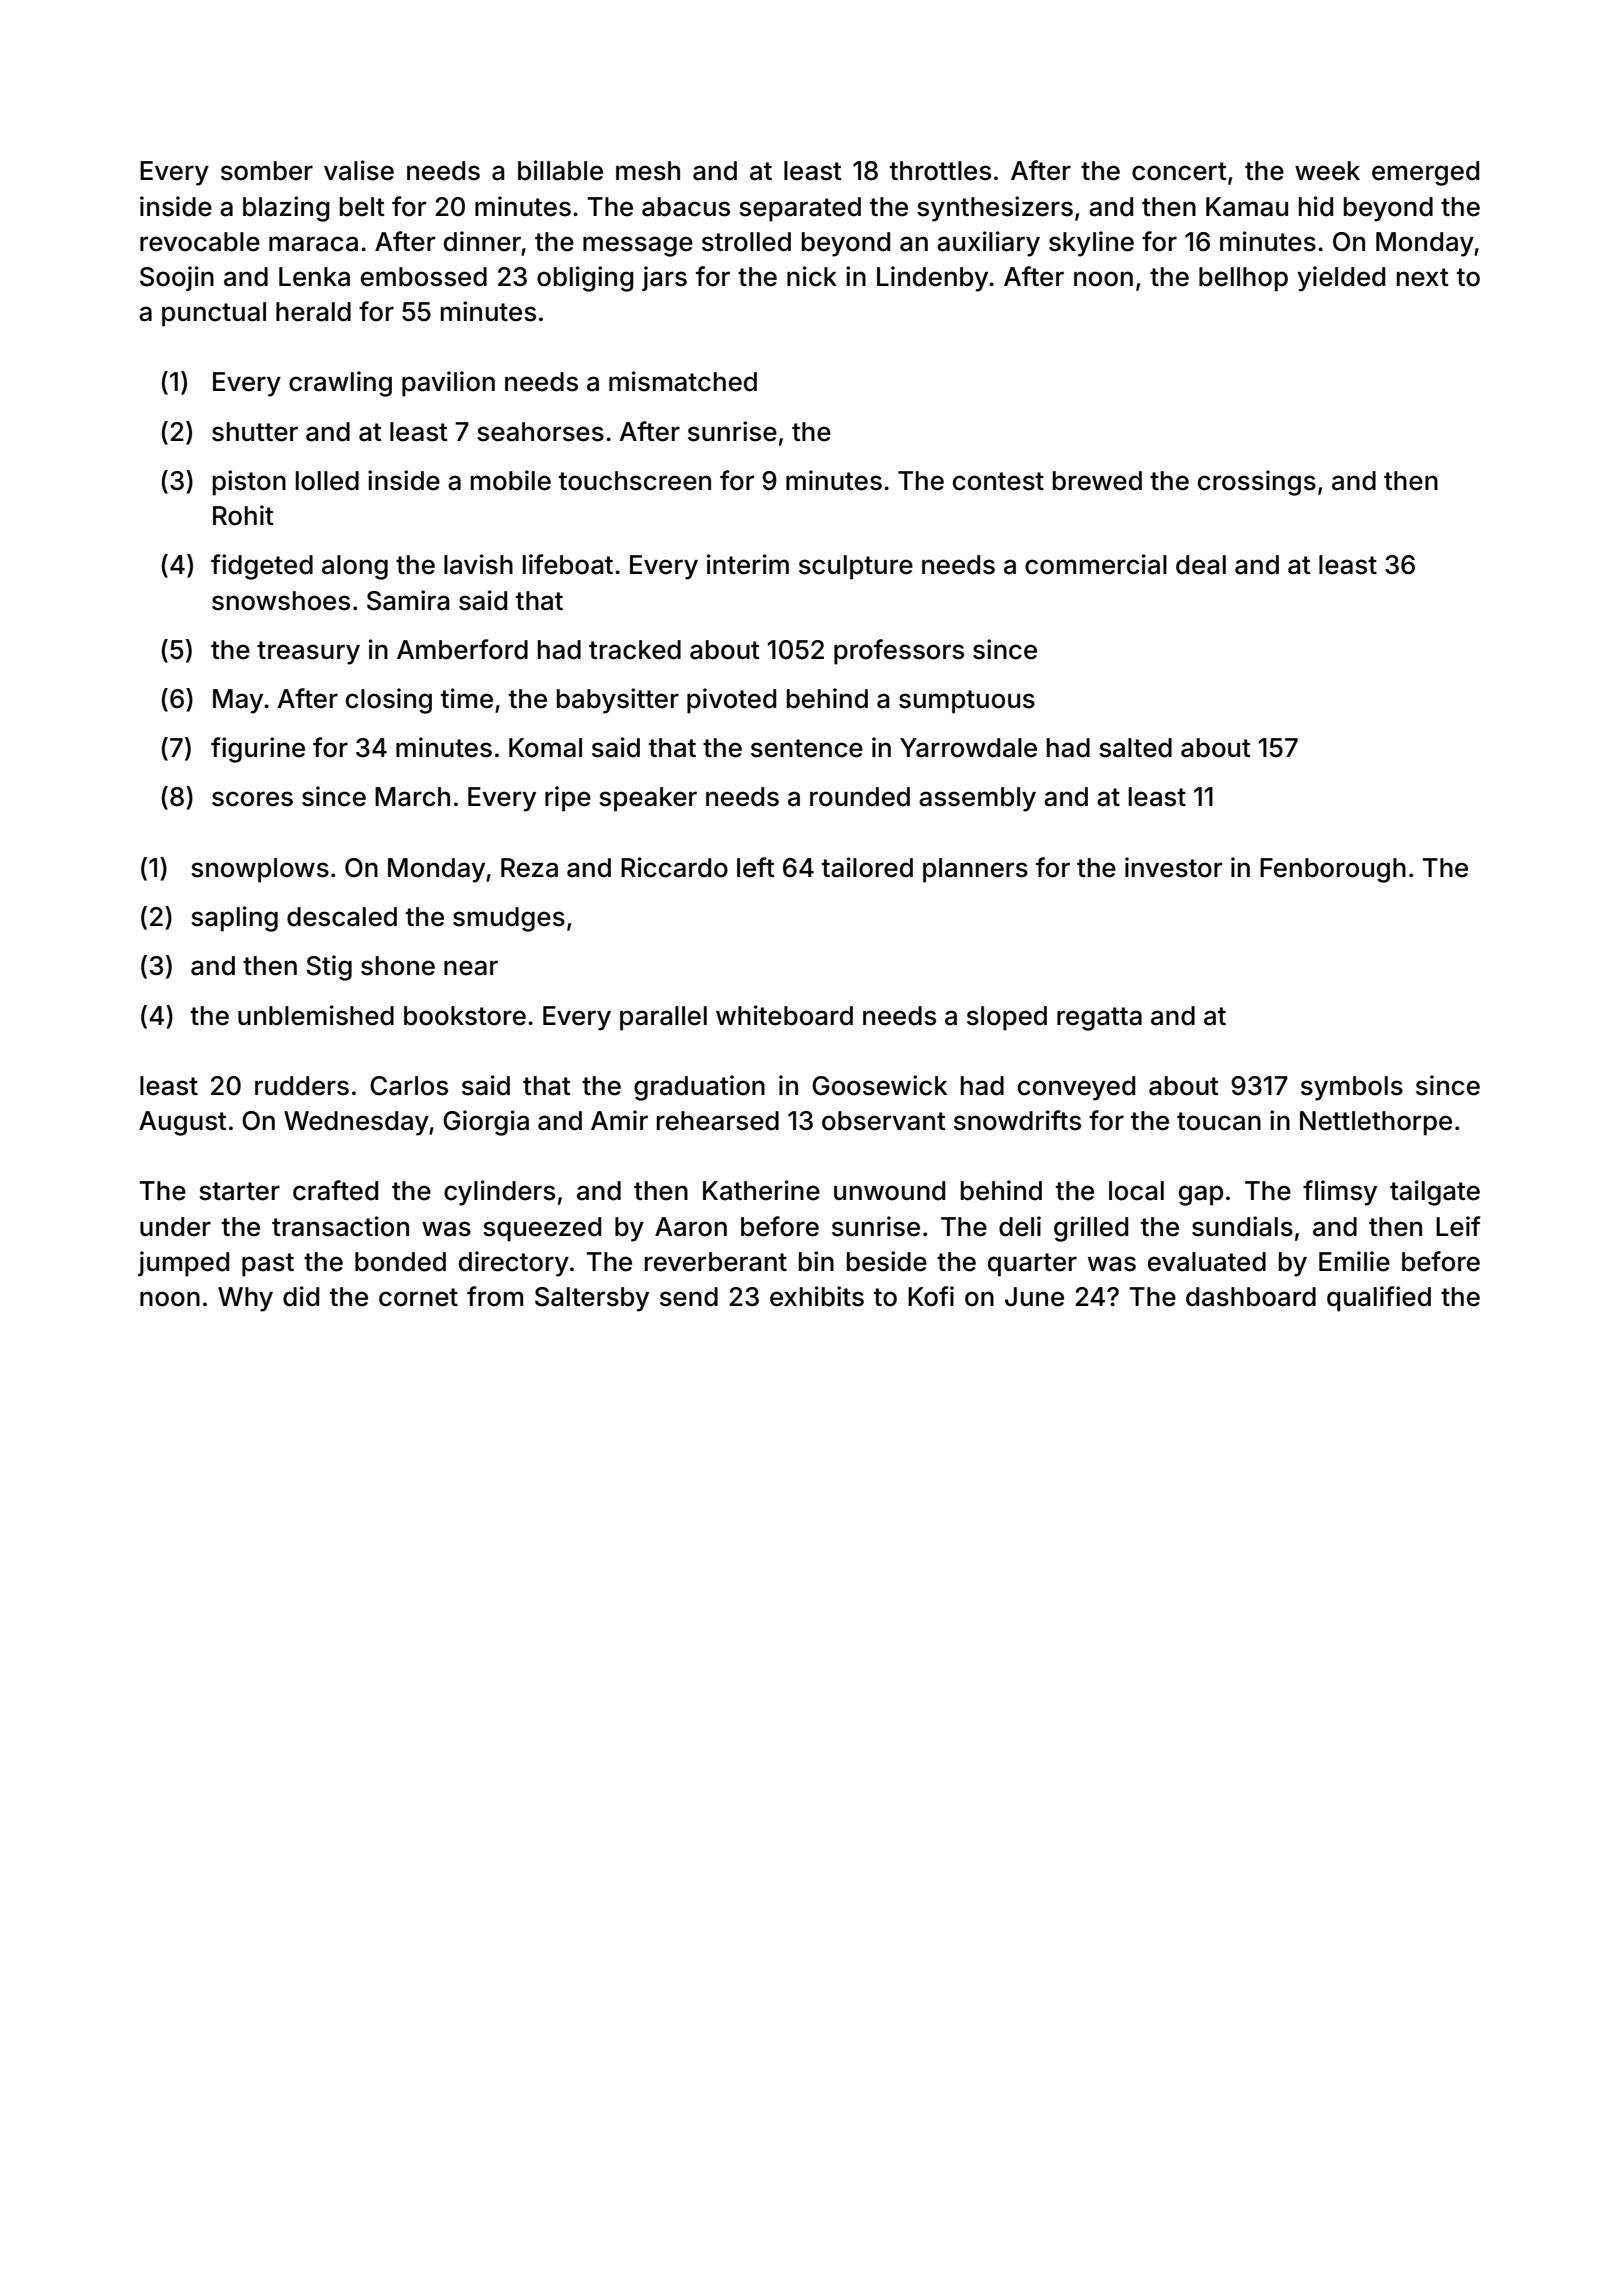 This screenshot has width=1620, height=2292. Describe the element at coordinates (940, 171) in the screenshot. I see `throttles` at that location.
